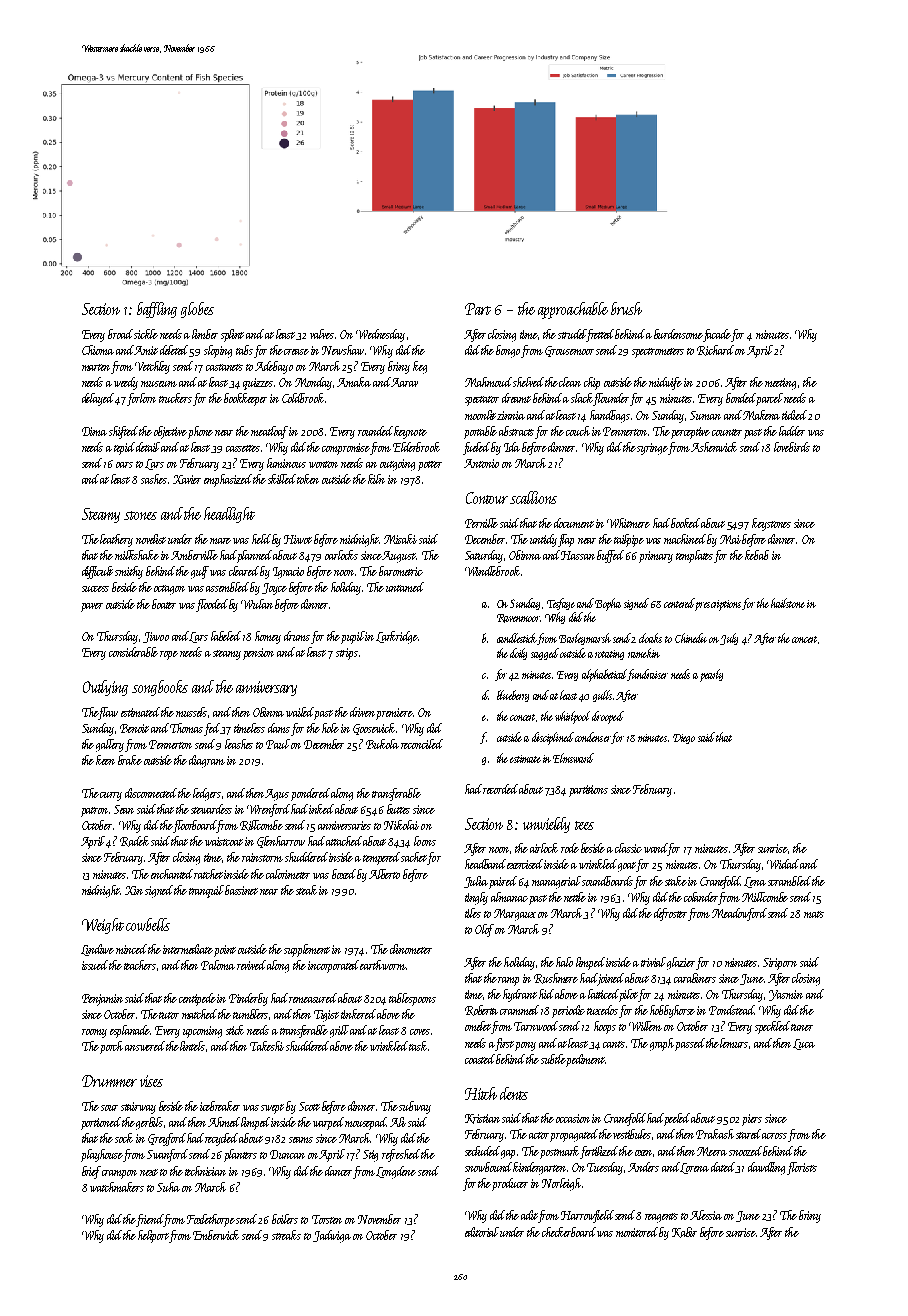 The height and width of the document is (1316, 908). Describe the element at coordinates (676, 881) in the document. I see `stake` at that location.
